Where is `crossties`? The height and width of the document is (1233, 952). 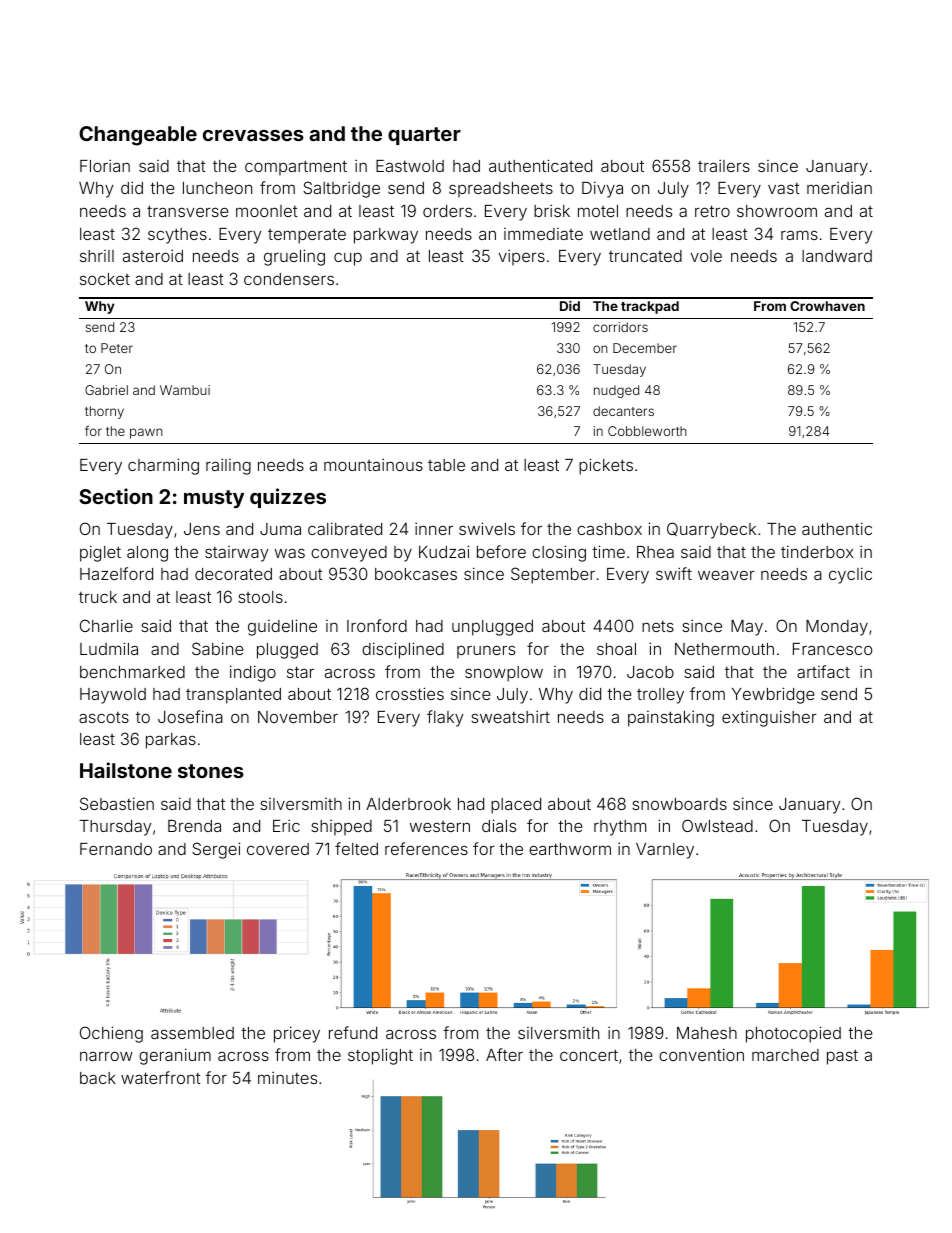 crossties is located at coordinates (410, 693).
